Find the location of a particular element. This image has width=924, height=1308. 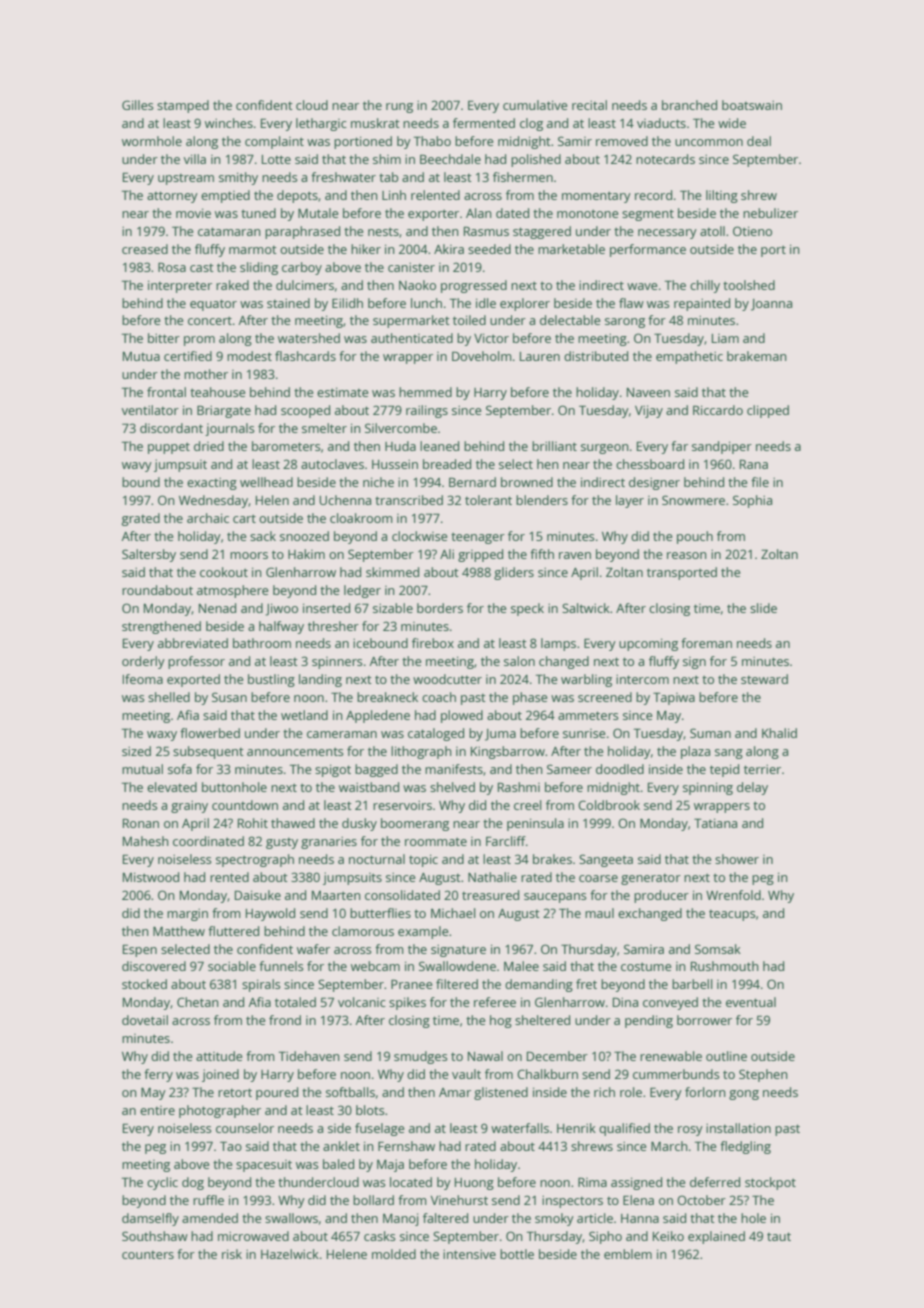

stamped is located at coordinates (183, 106).
